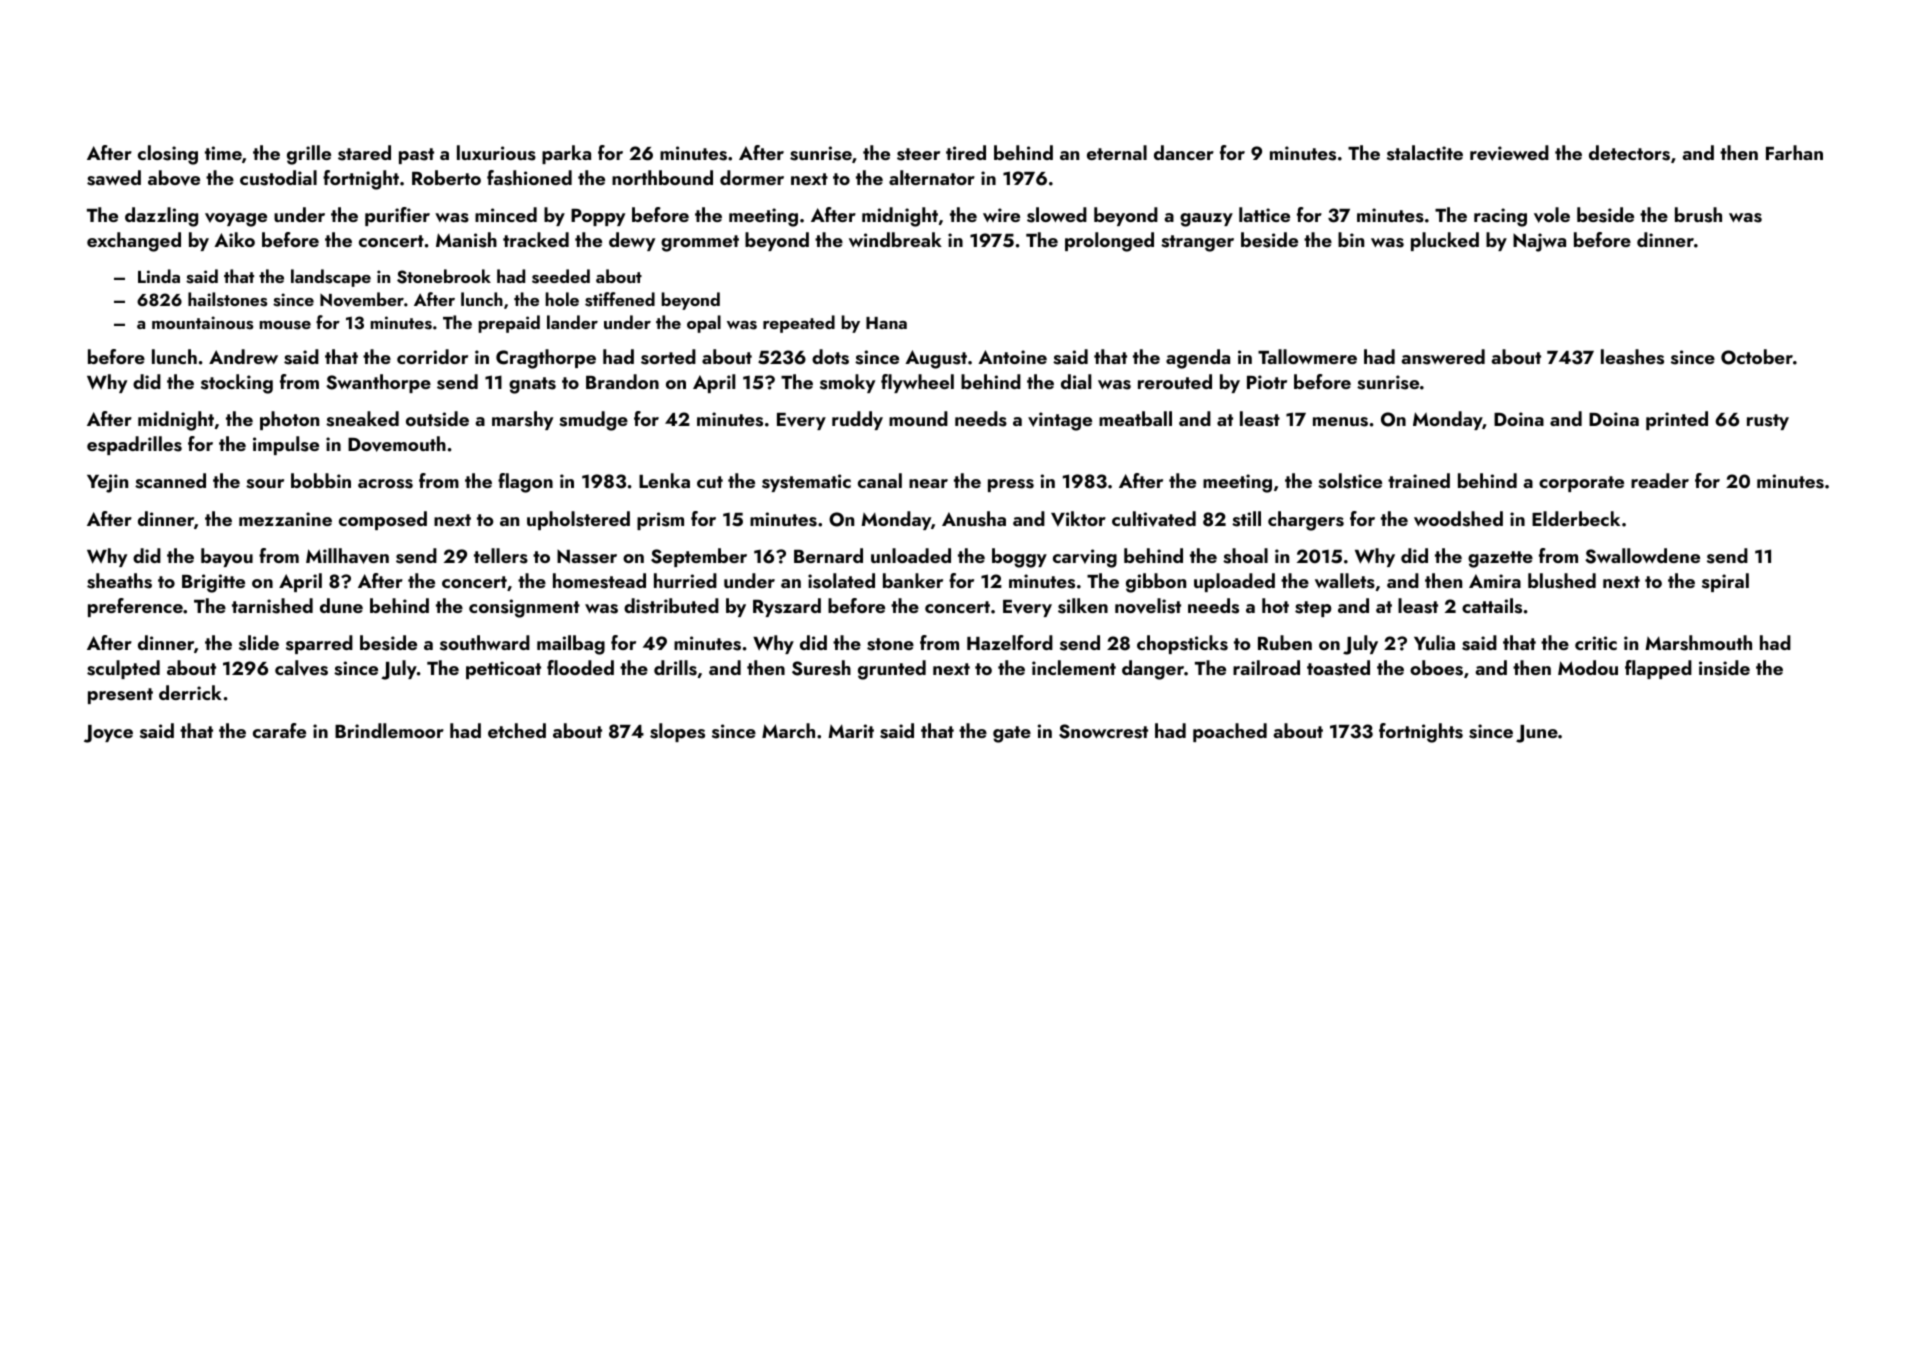  What do you see at coordinates (1074, 667) in the screenshot?
I see `inclement` at bounding box center [1074, 667].
